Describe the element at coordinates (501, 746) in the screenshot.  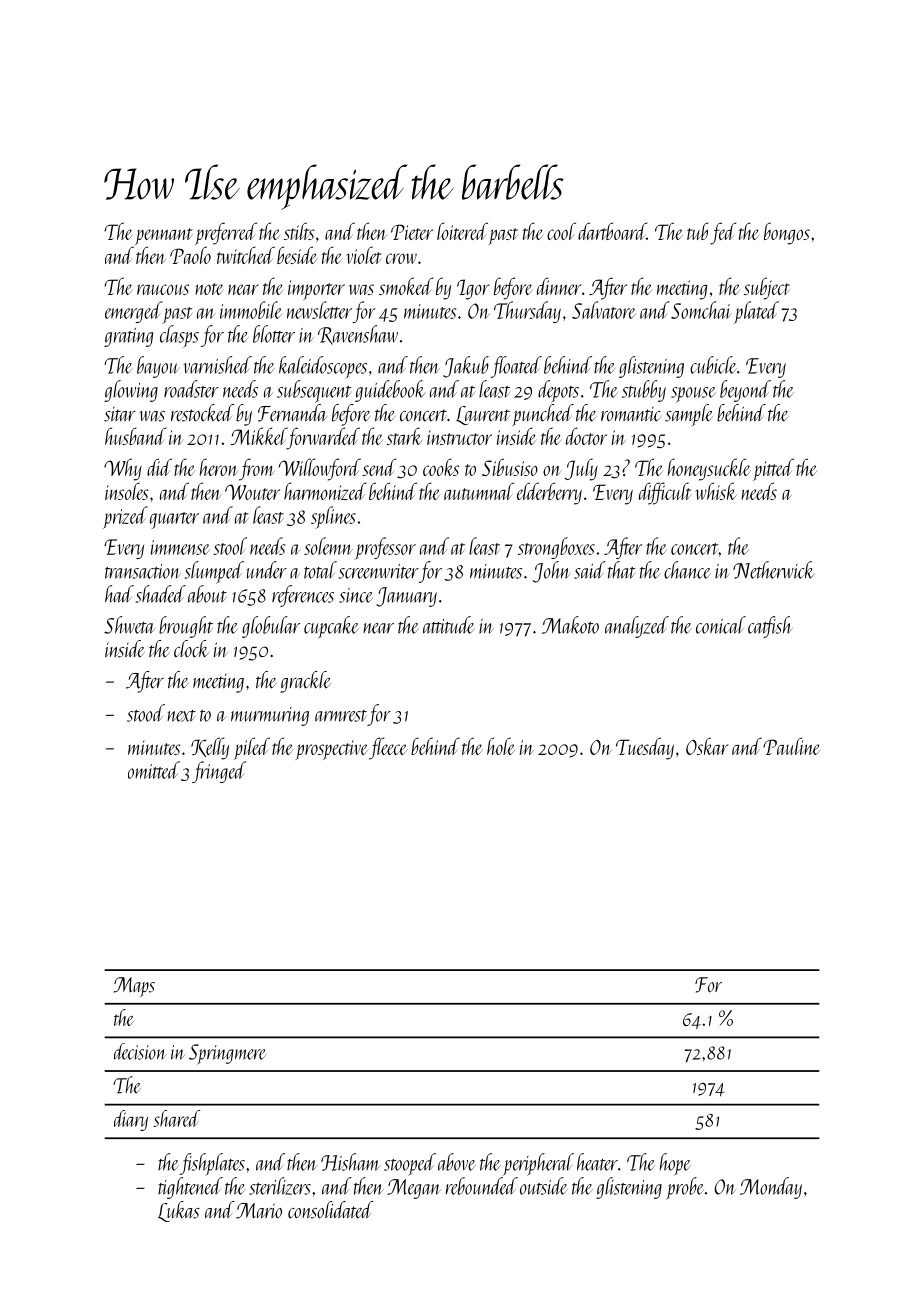
I see `hole` at that location.
